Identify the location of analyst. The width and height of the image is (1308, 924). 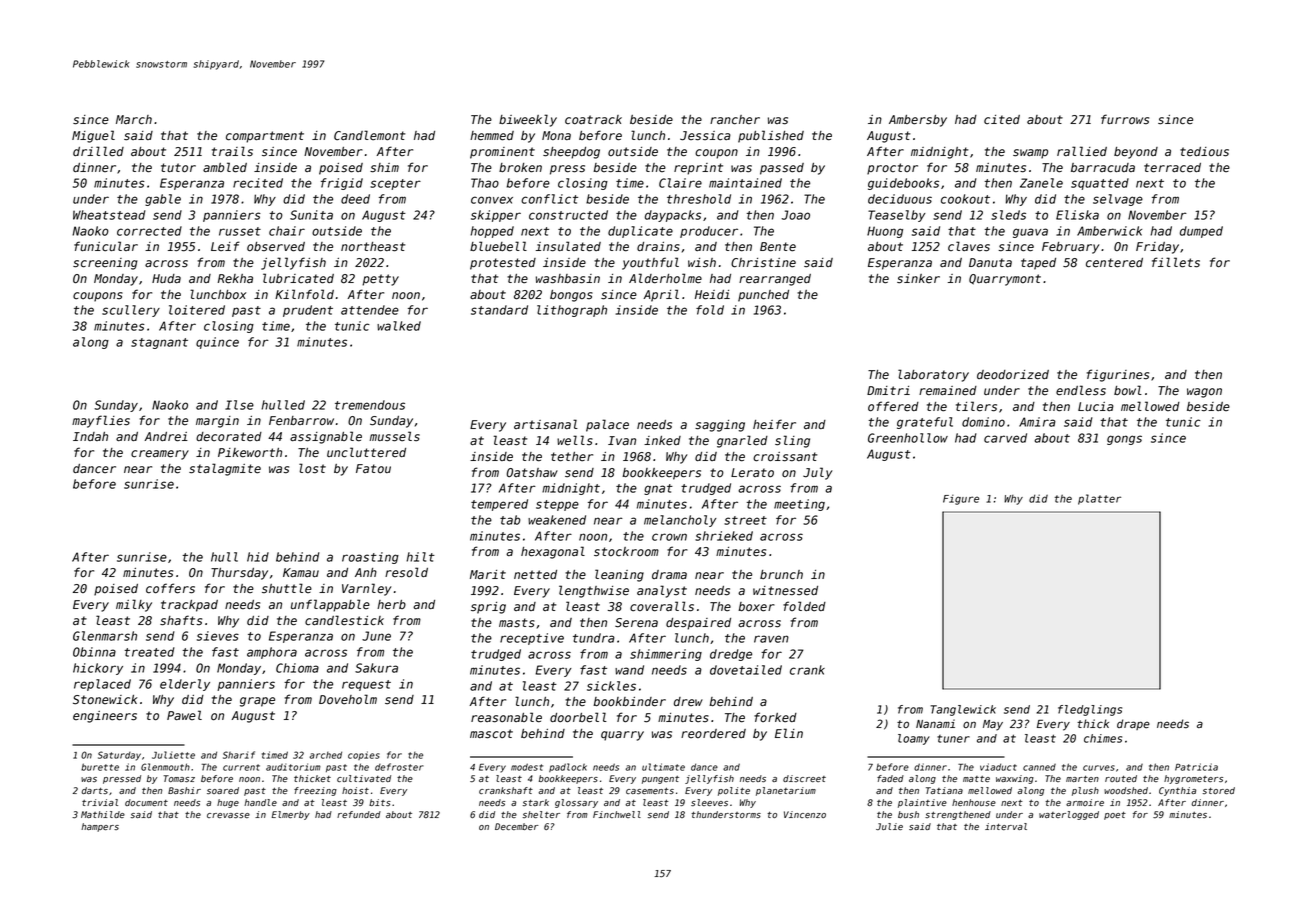
(662, 591).
